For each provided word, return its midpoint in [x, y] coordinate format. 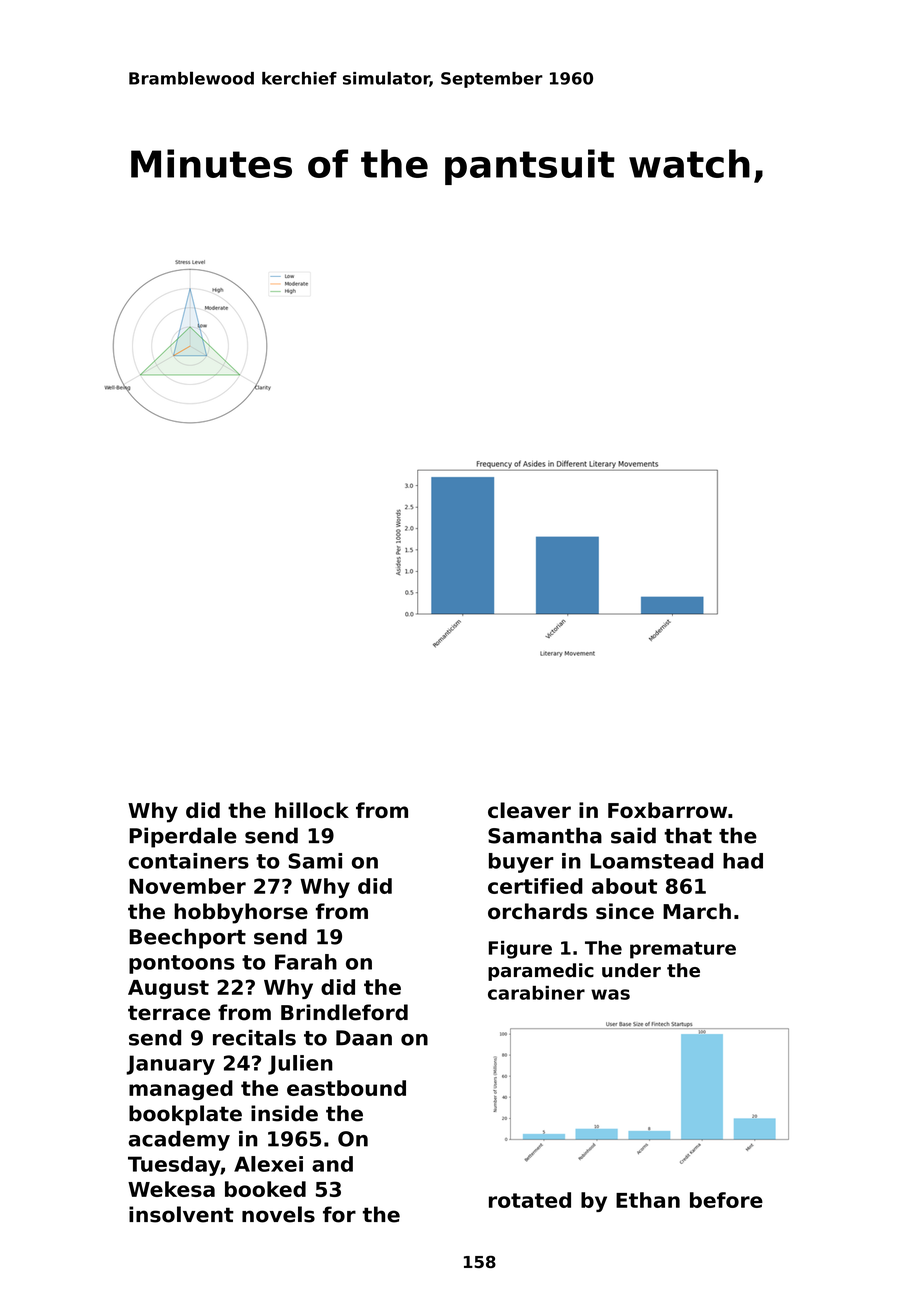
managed [181, 1090]
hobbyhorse [241, 913]
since [625, 911]
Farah [306, 962]
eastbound [346, 1088]
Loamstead [652, 861]
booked [265, 1189]
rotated [530, 1200]
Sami [315, 861]
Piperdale [183, 837]
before [726, 1200]
